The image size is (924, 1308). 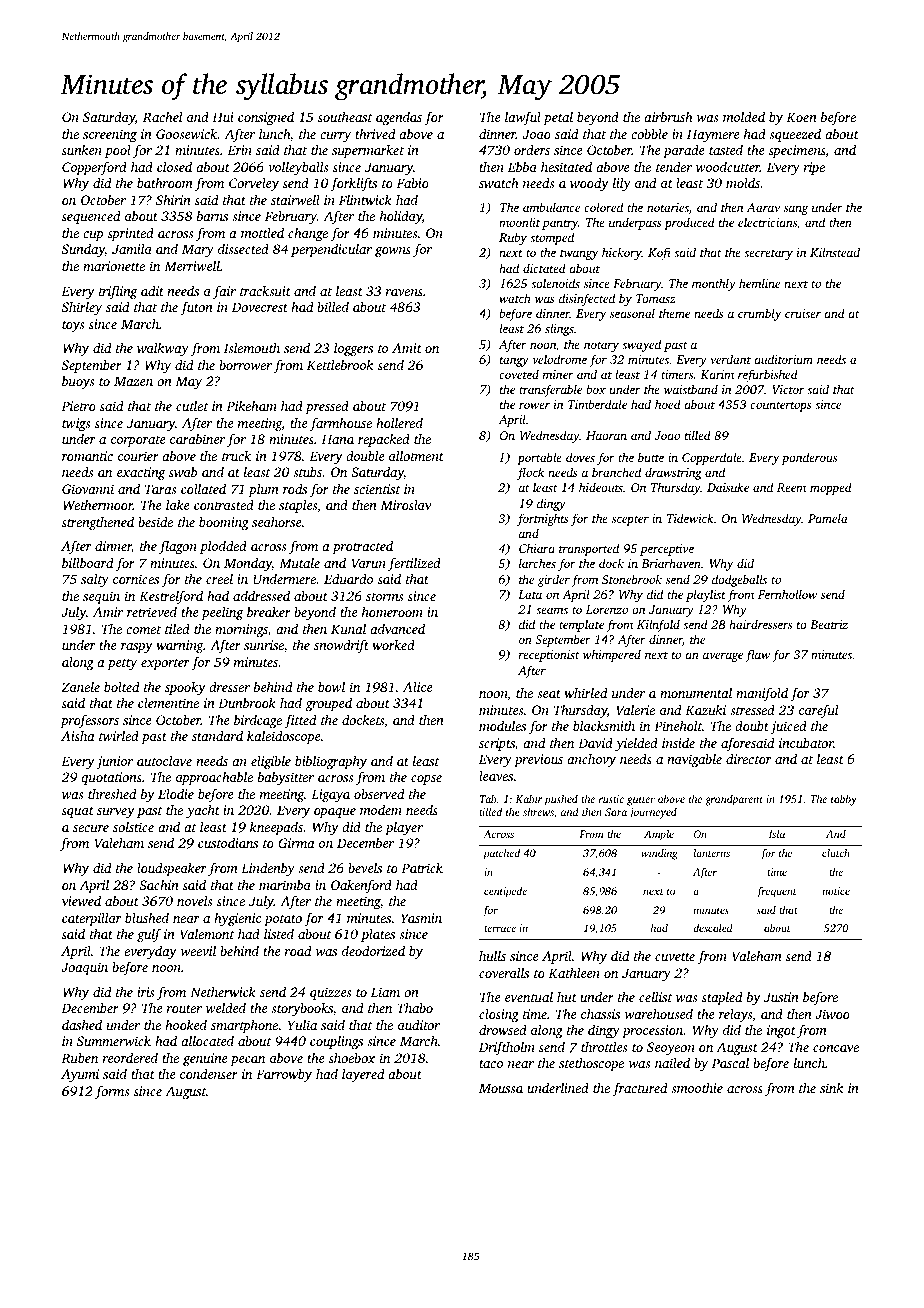 I want to click on toys, so click(x=73, y=326).
